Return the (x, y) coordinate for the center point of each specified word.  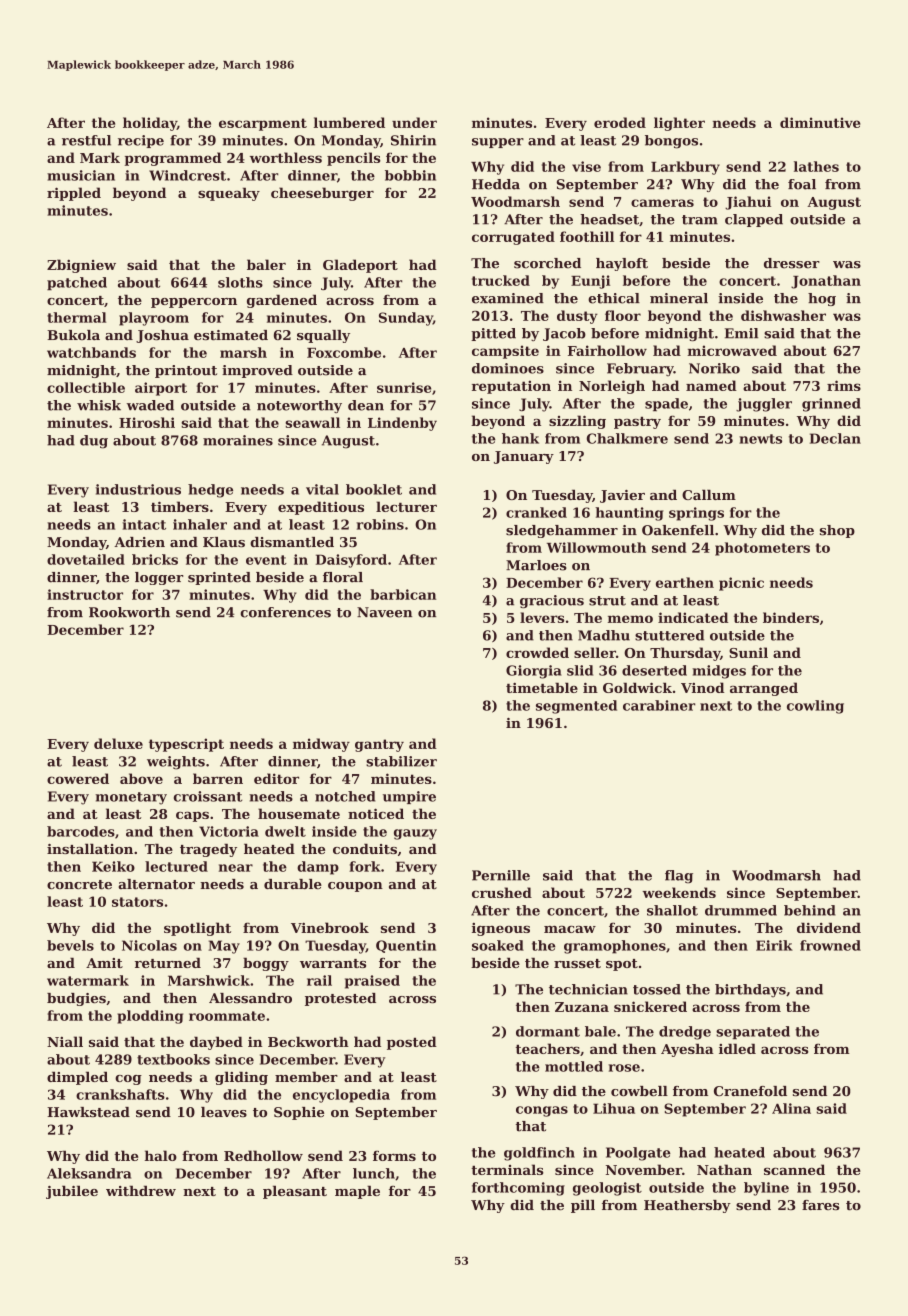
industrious (138, 489)
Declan (835, 438)
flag (679, 876)
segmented (576, 707)
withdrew (141, 1191)
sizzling (577, 422)
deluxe (118, 743)
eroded (620, 122)
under (414, 122)
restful (86, 140)
